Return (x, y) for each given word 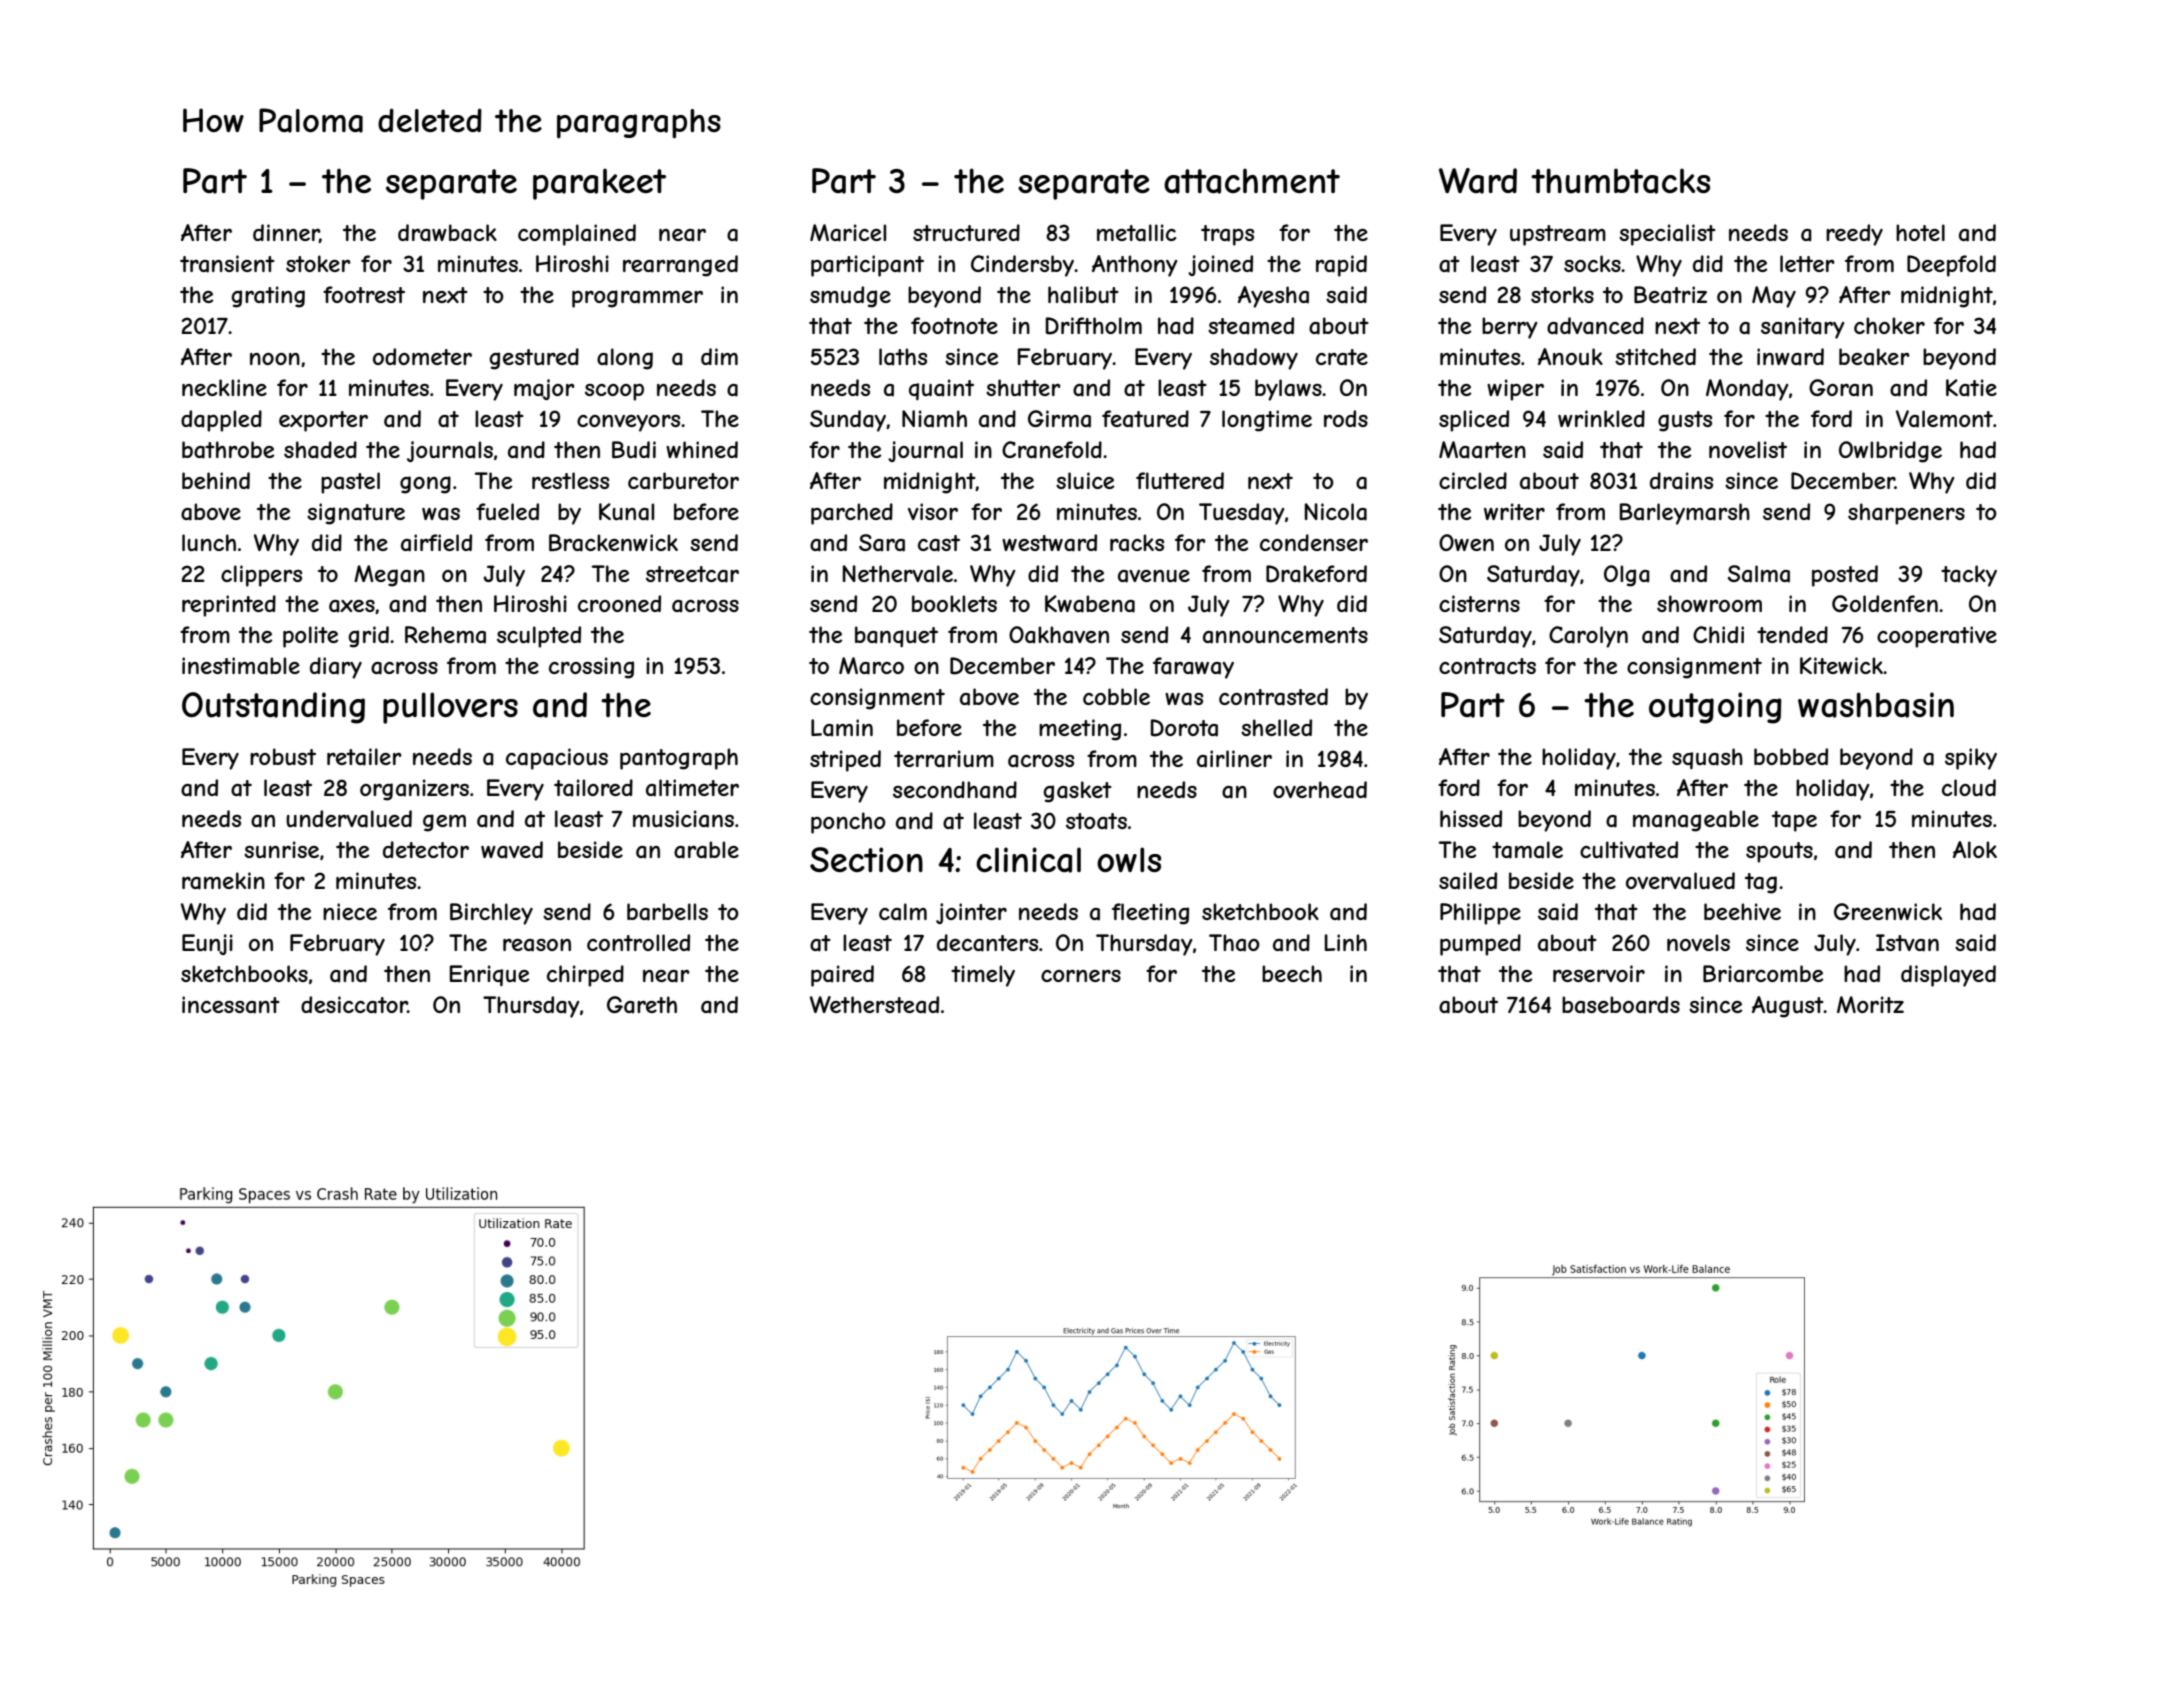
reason (537, 945)
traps (1227, 235)
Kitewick (1842, 665)
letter (1807, 263)
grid (368, 637)
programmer (637, 299)
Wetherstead (874, 1005)
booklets (954, 603)
